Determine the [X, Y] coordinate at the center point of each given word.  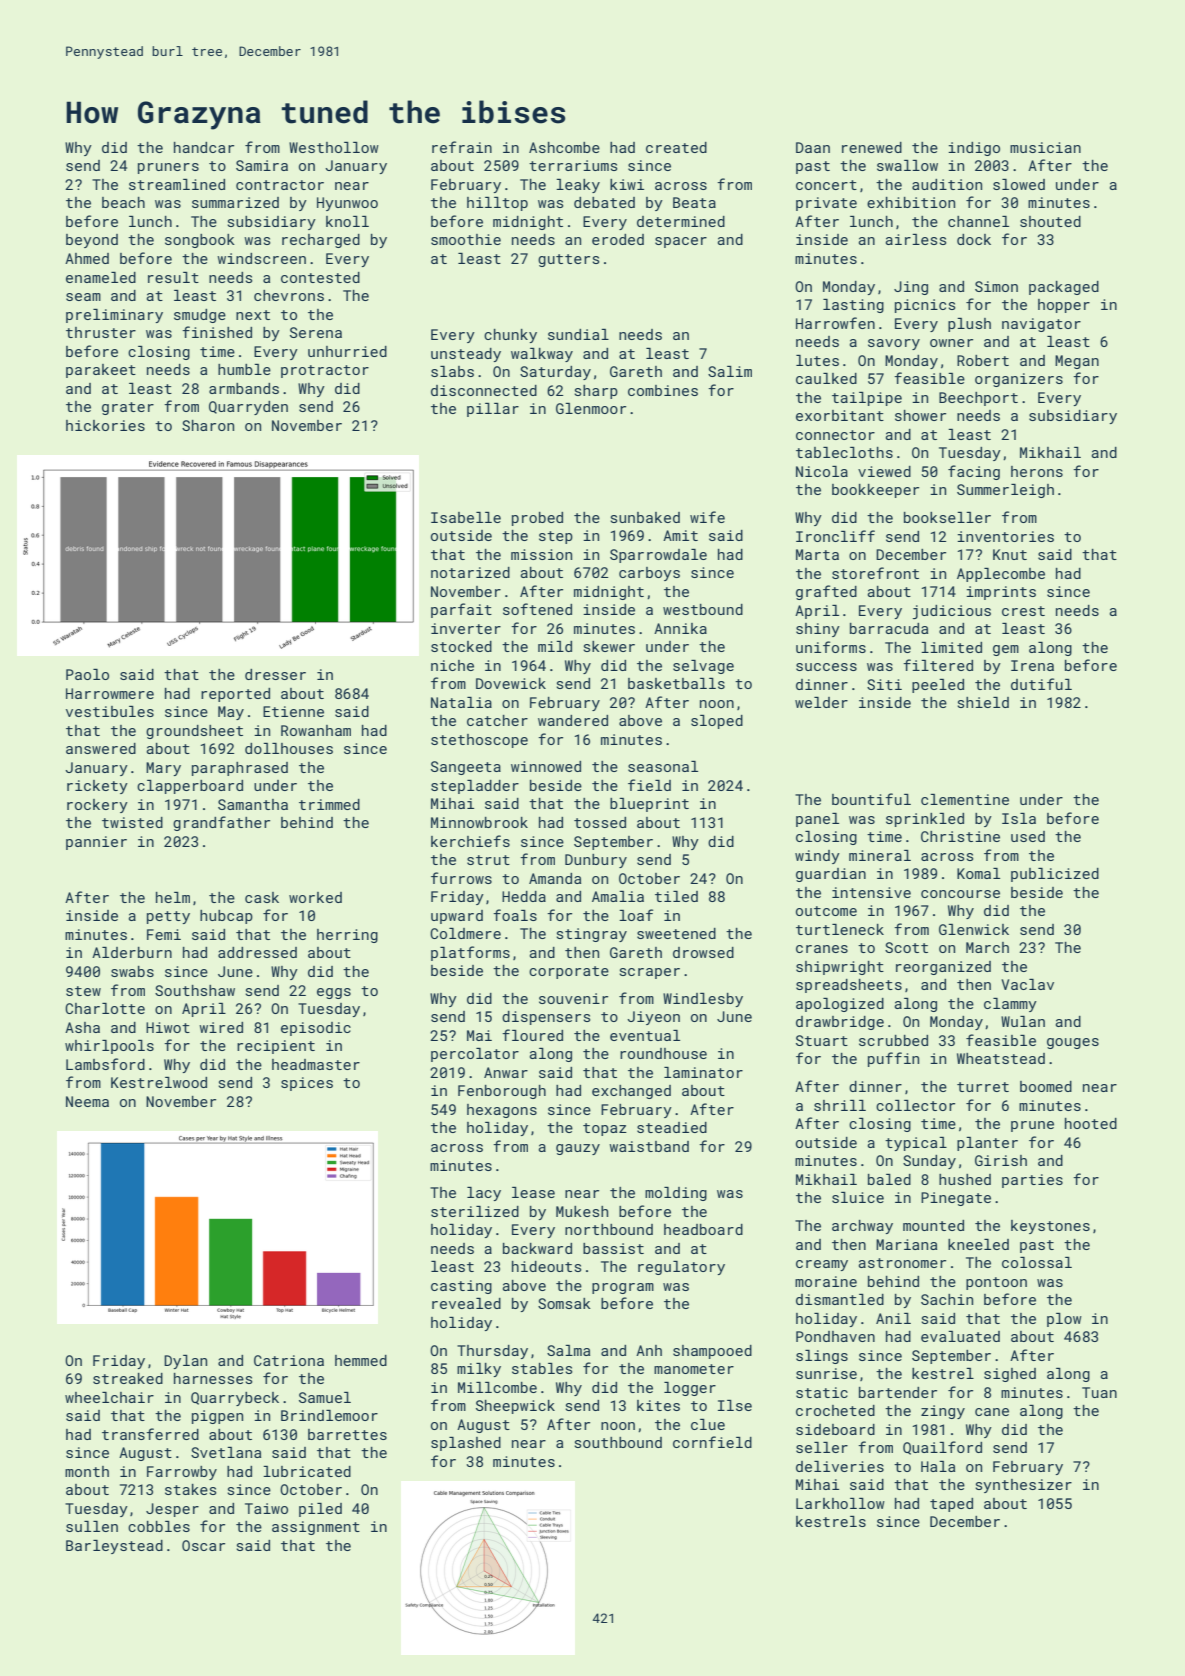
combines [663, 390]
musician [1045, 147]
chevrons [289, 295]
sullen [92, 1526]
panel [817, 820]
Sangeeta [466, 768]
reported [235, 695]
